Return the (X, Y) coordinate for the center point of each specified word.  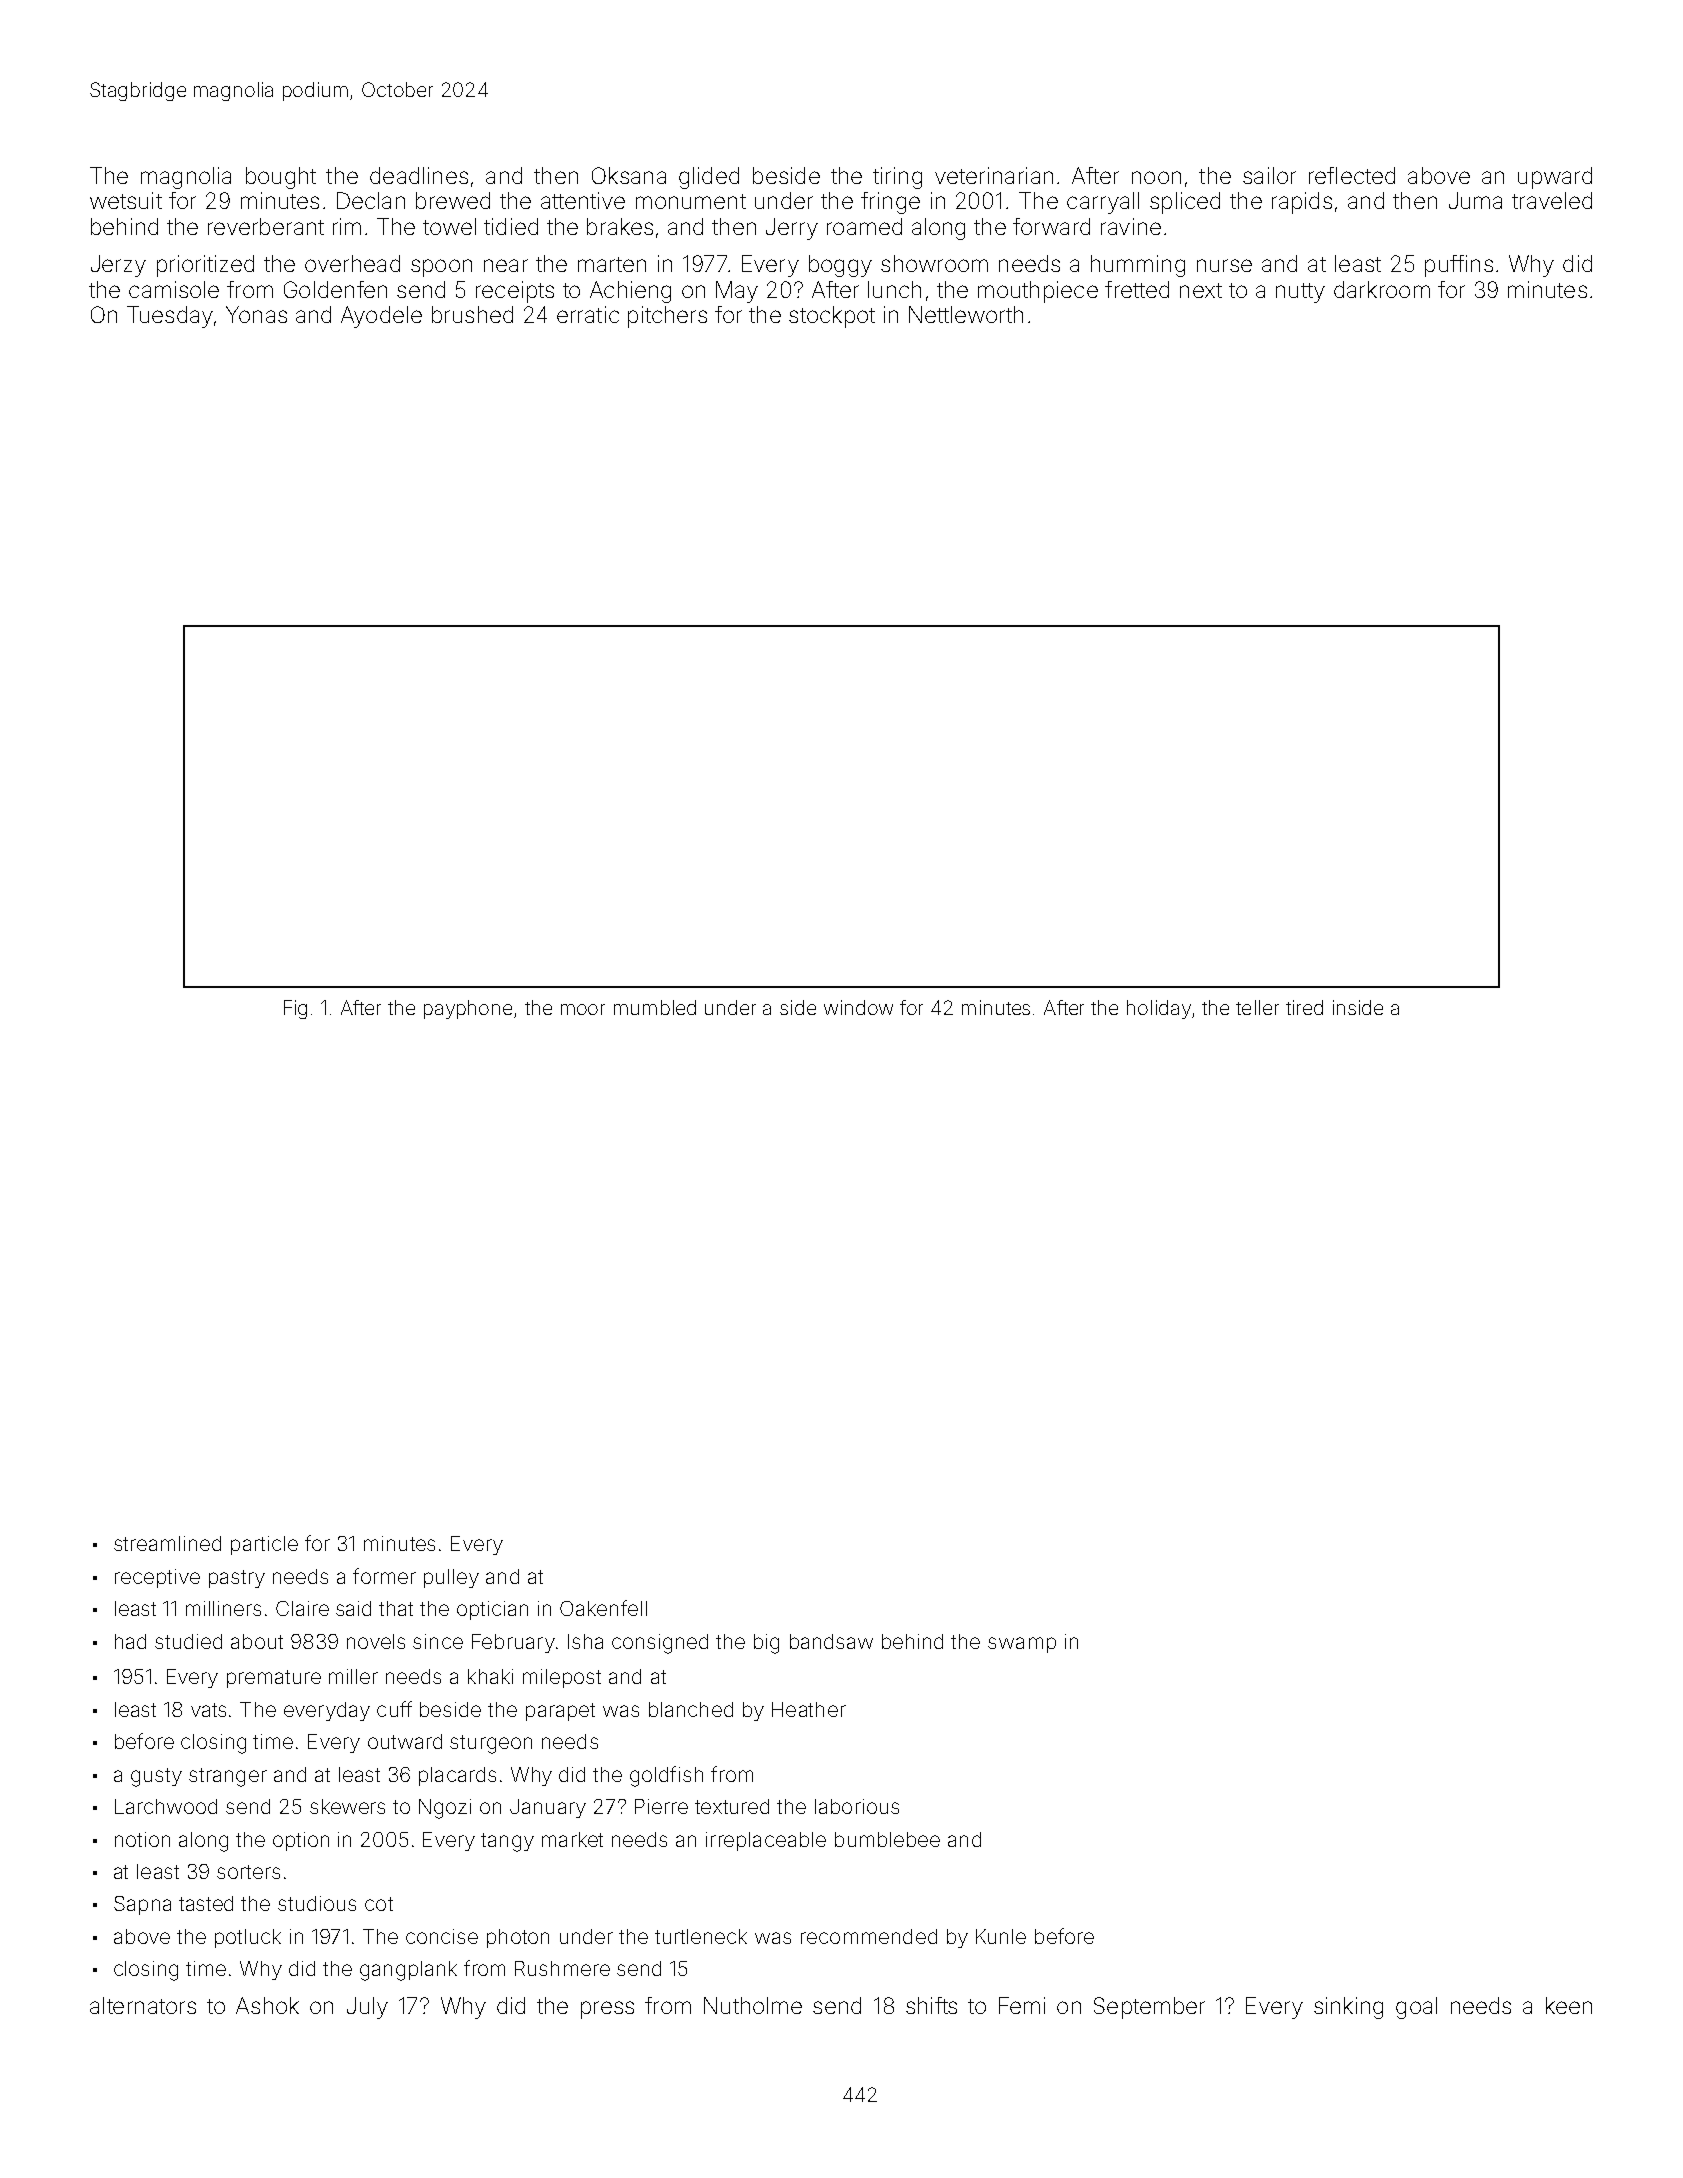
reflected (1352, 175)
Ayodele (381, 317)
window (858, 1007)
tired (1304, 1007)
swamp (1022, 1645)
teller (1257, 1007)
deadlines (419, 175)
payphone (468, 1009)
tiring (897, 178)
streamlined (167, 1543)
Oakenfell (603, 1608)
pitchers (667, 317)
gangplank (408, 1971)
